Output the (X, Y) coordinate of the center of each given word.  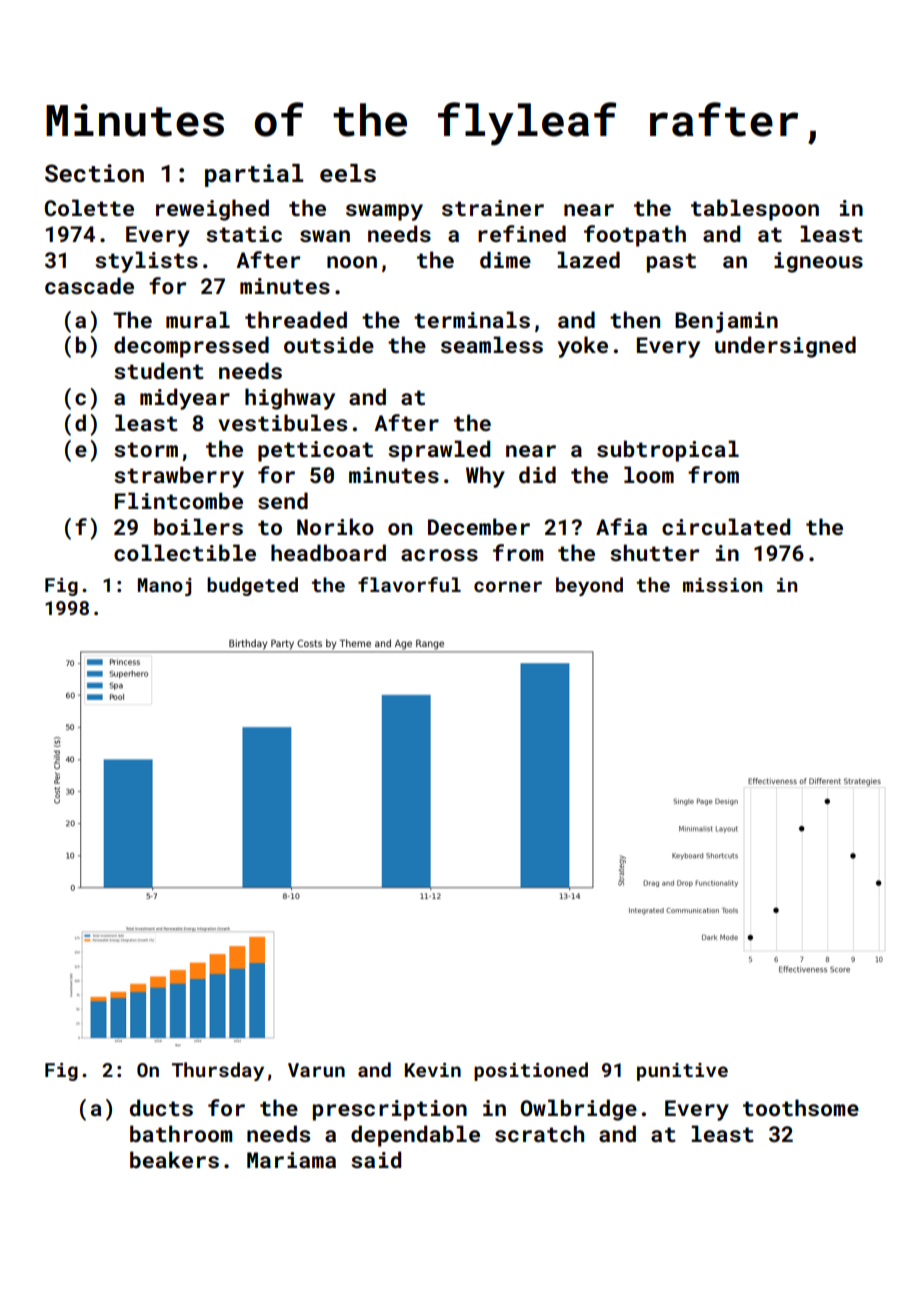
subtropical (668, 451)
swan (325, 236)
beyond (589, 586)
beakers (174, 1159)
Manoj (165, 587)
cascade (89, 285)
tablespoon (755, 210)
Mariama (291, 1160)
